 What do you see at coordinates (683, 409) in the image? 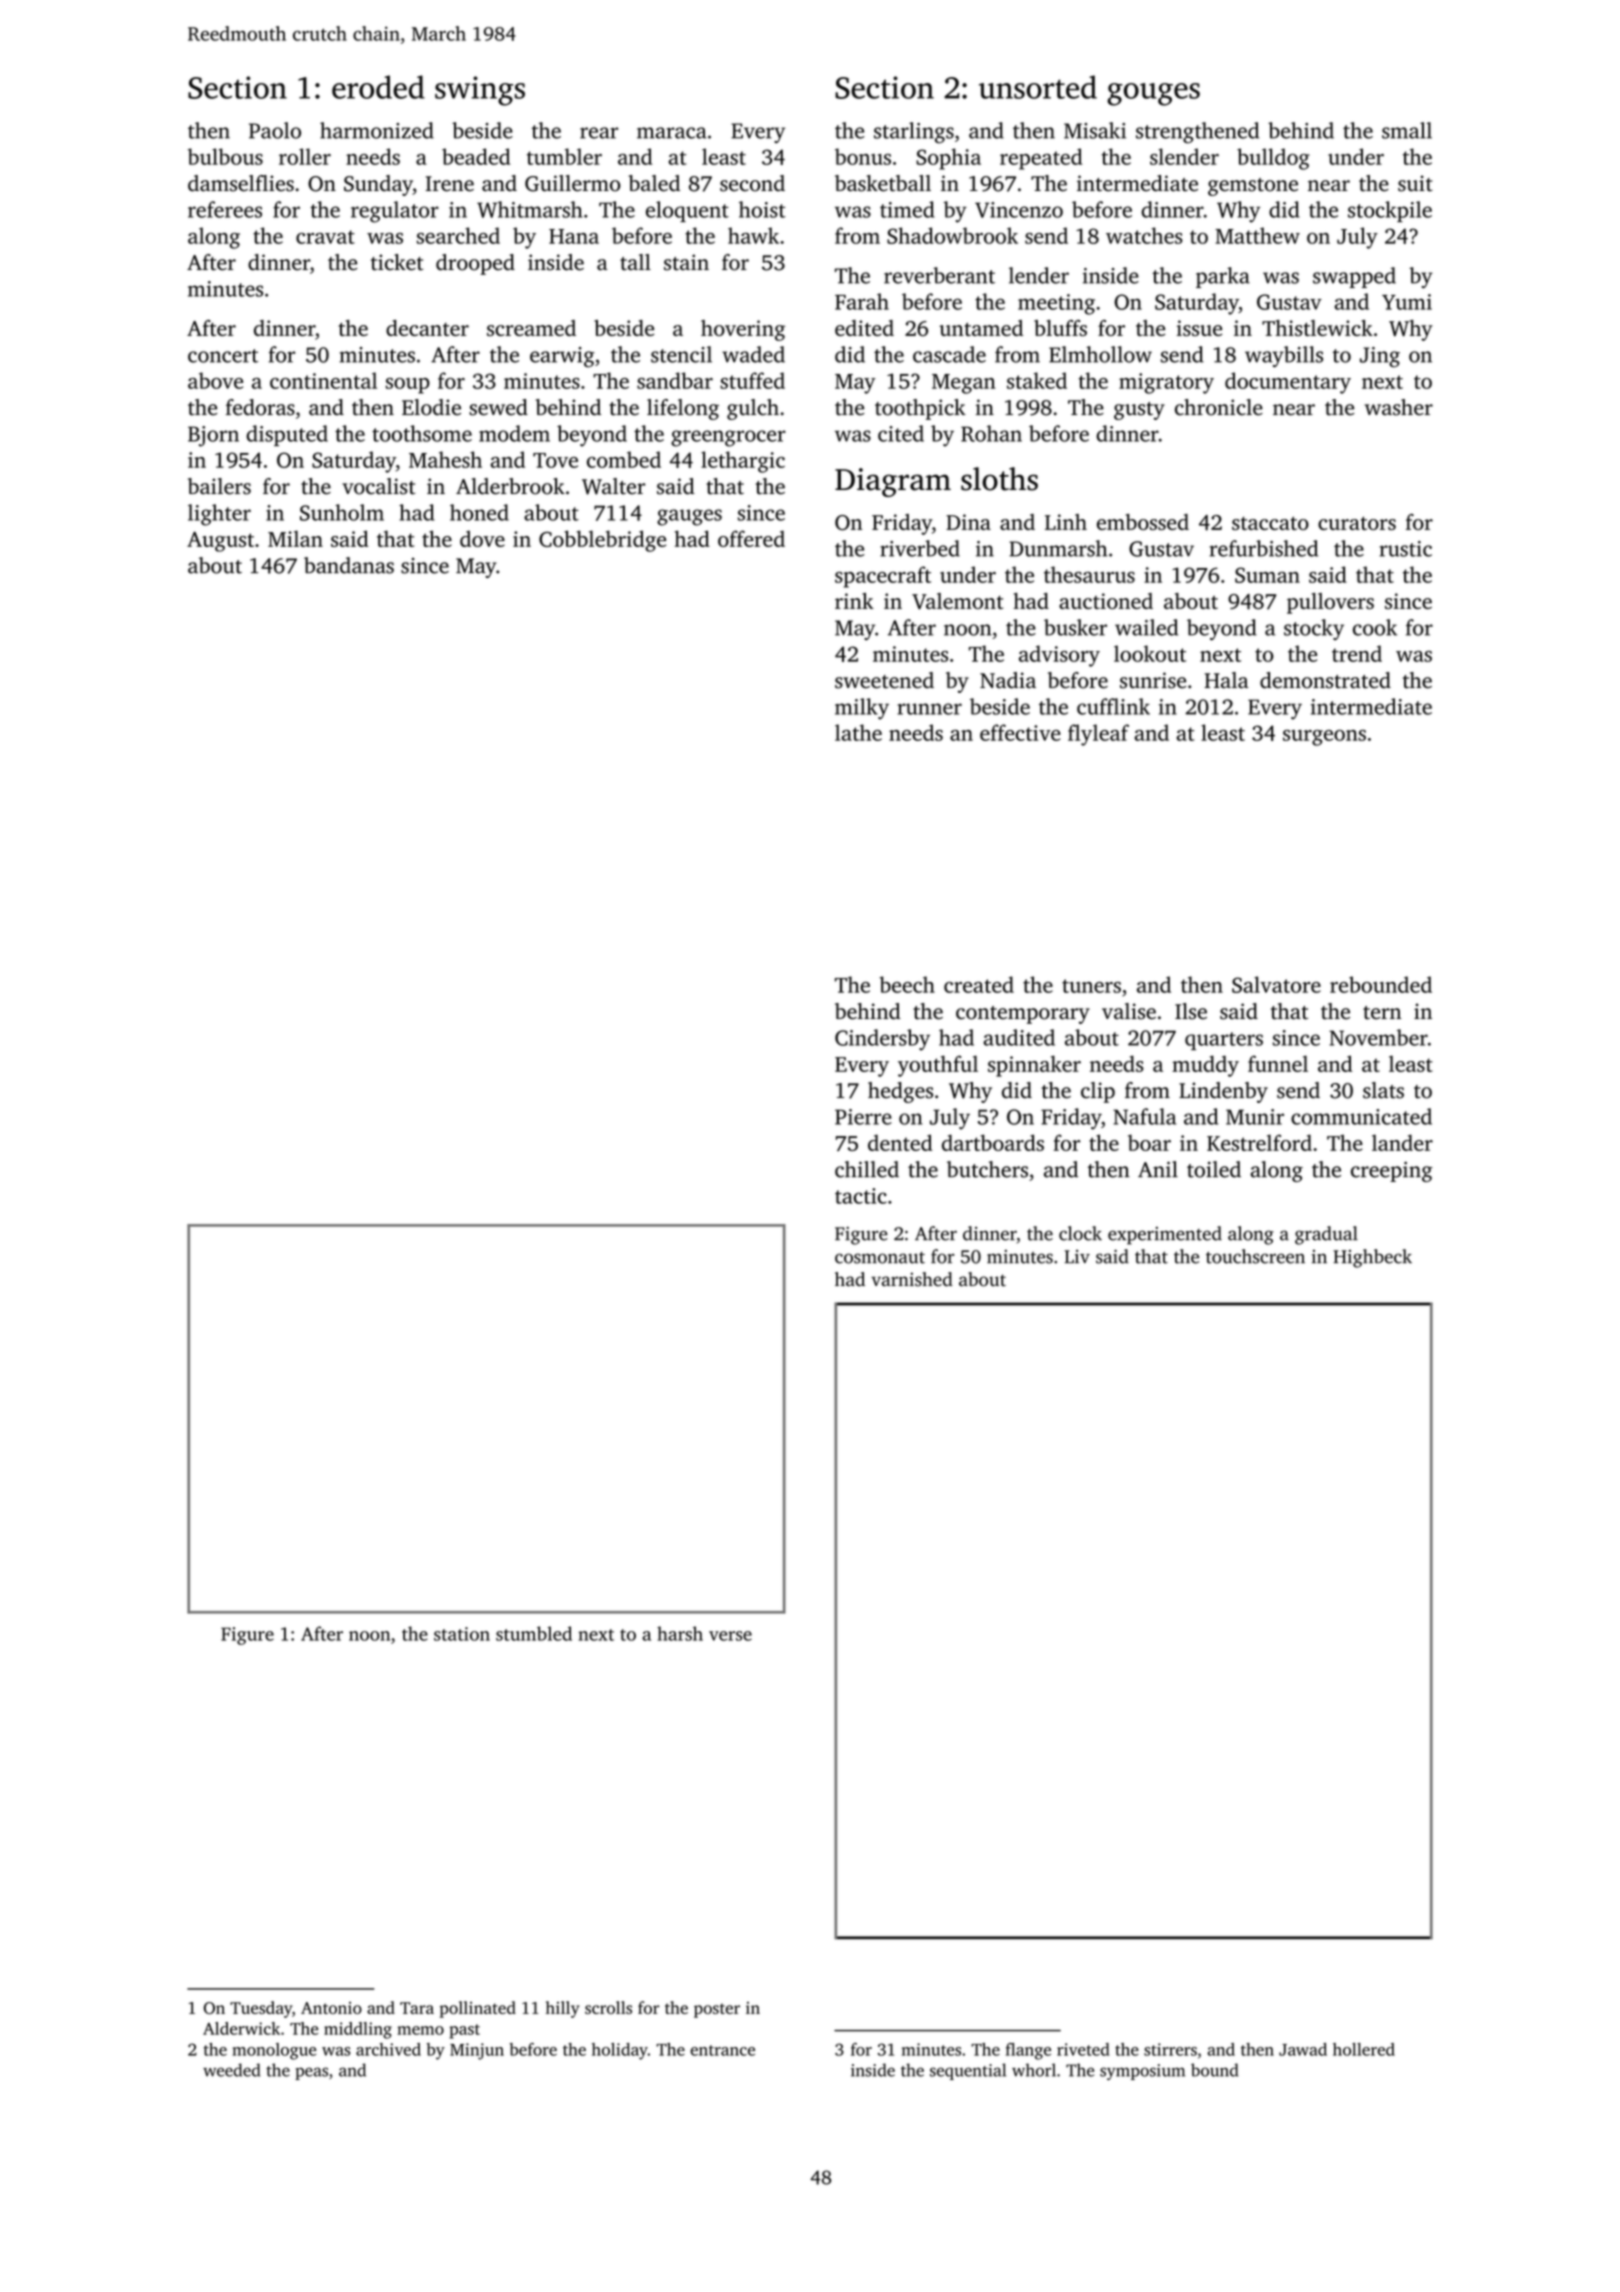
I see `lifelong` at bounding box center [683, 409].
